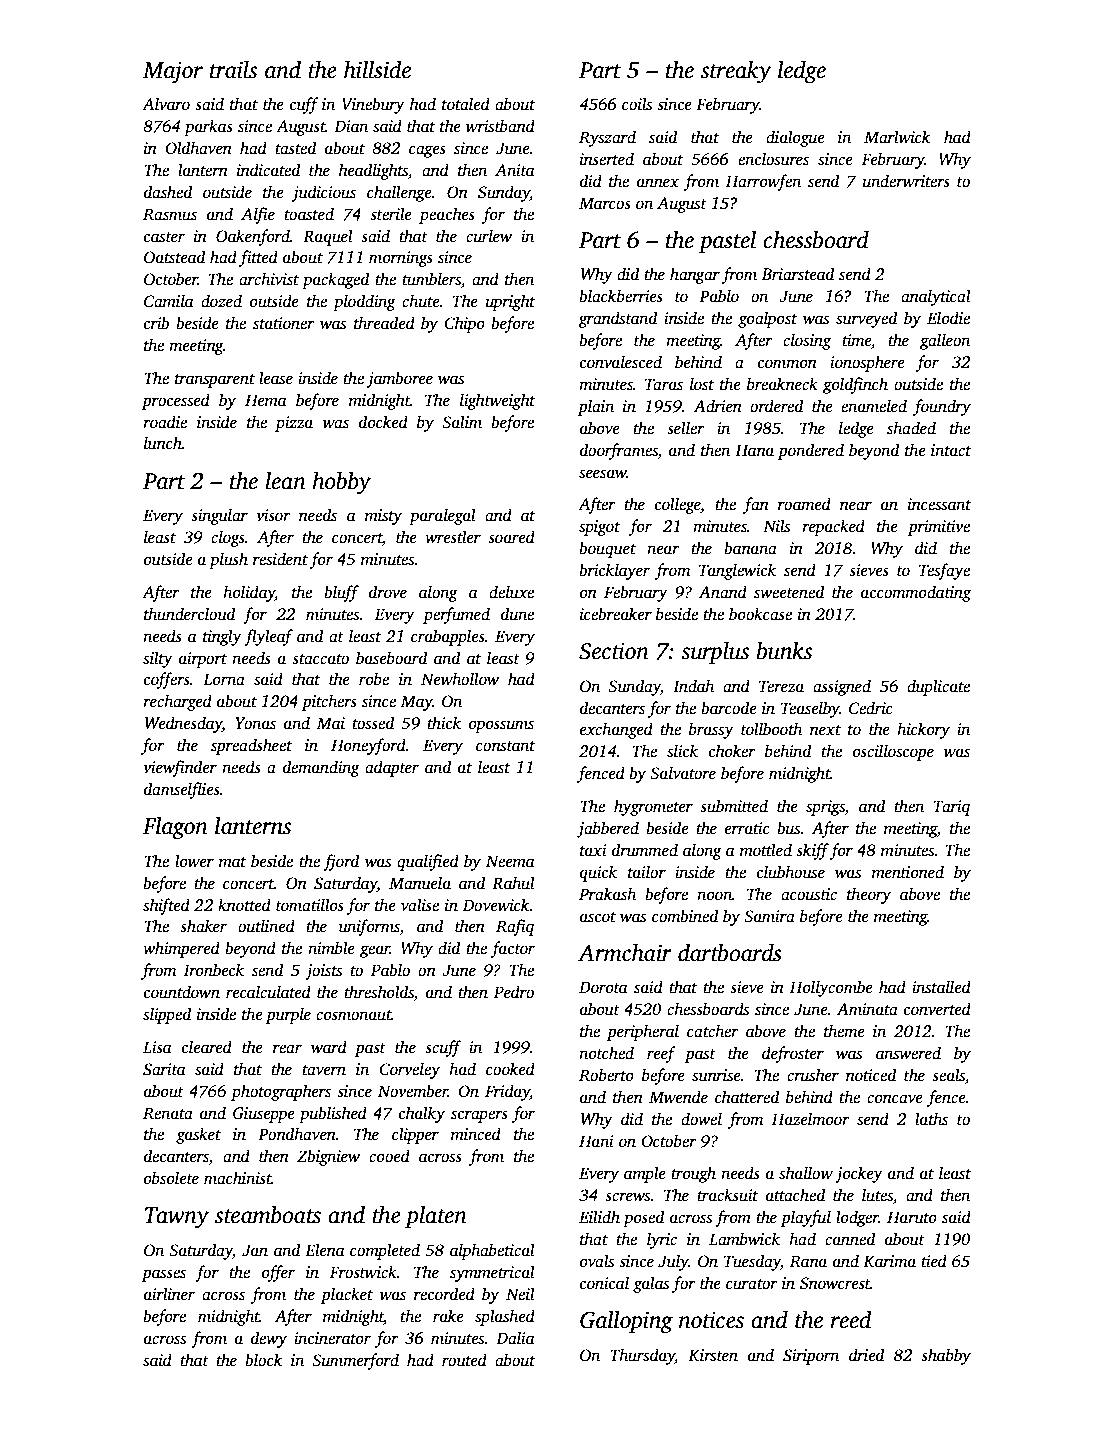 The width and height of the screenshot is (1114, 1442). Describe the element at coordinates (798, 274) in the screenshot. I see `Briarstead` at that location.
